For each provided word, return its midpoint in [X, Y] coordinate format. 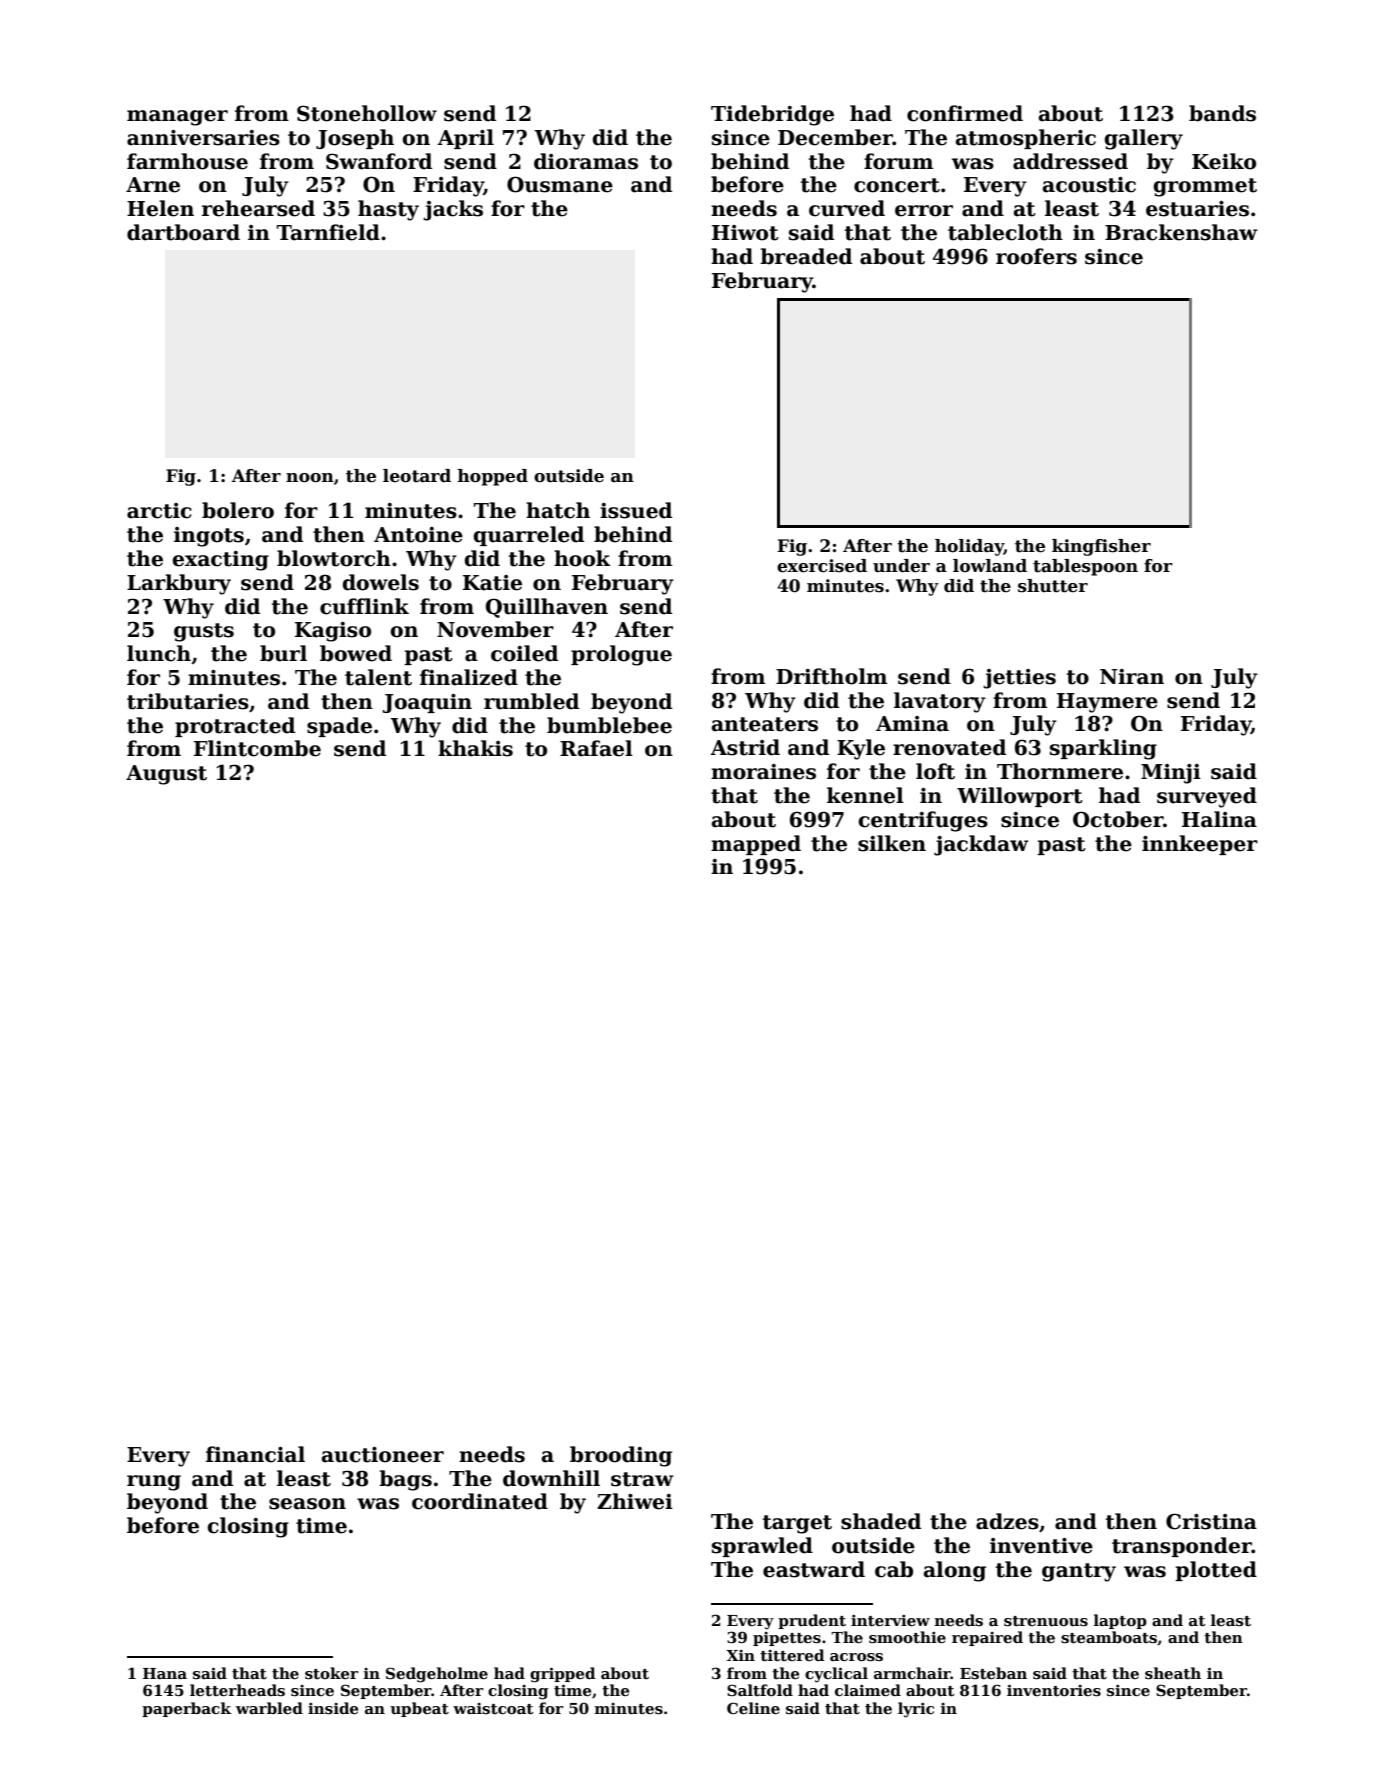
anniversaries [203, 138]
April [465, 139]
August [166, 775]
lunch [159, 653]
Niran [1132, 677]
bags [405, 1480]
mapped [756, 845]
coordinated [480, 1501]
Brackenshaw [1181, 232]
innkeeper [1200, 845]
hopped [493, 477]
